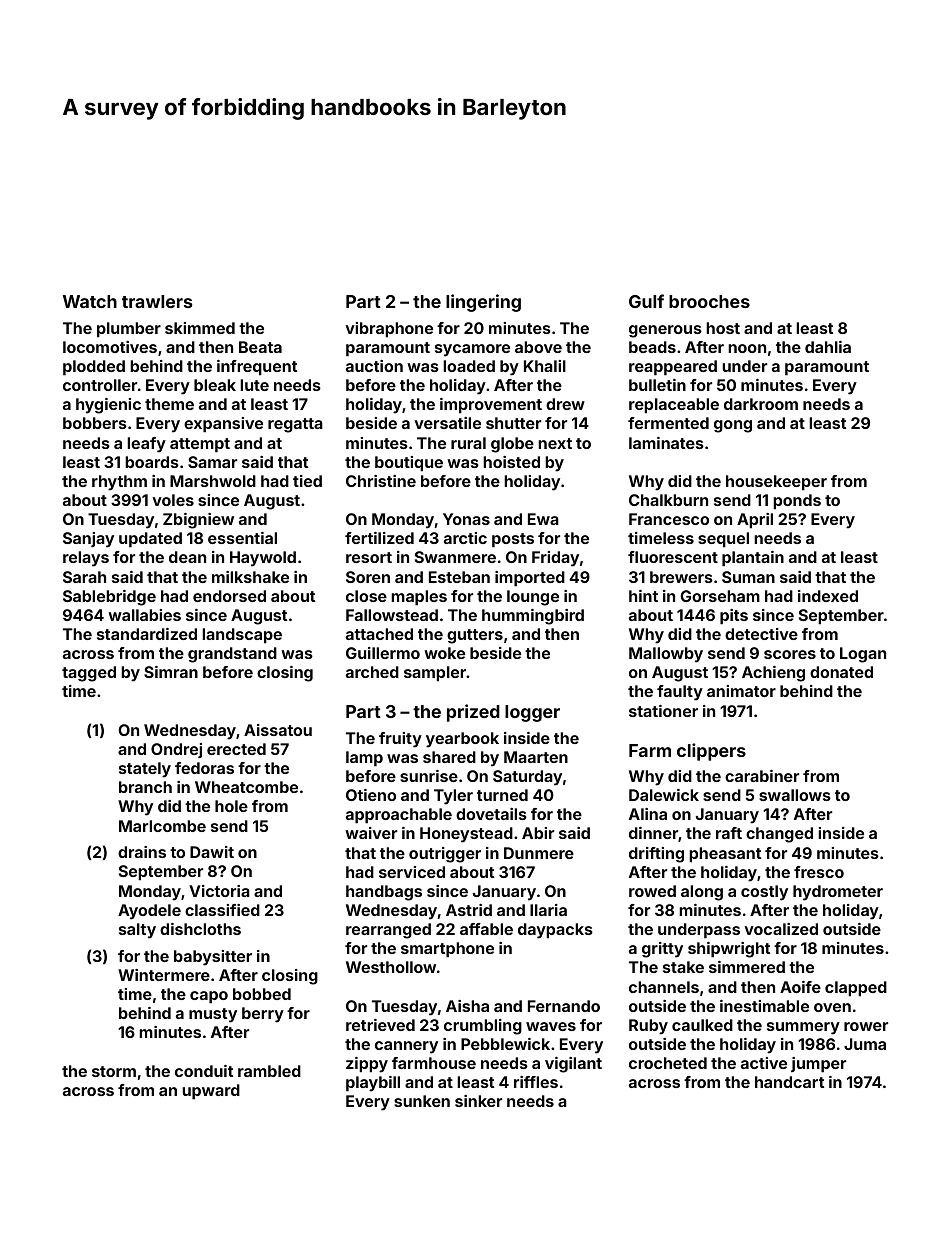 The height and width of the screenshot is (1233, 952). Describe the element at coordinates (828, 596) in the screenshot. I see `indexed` at that location.
